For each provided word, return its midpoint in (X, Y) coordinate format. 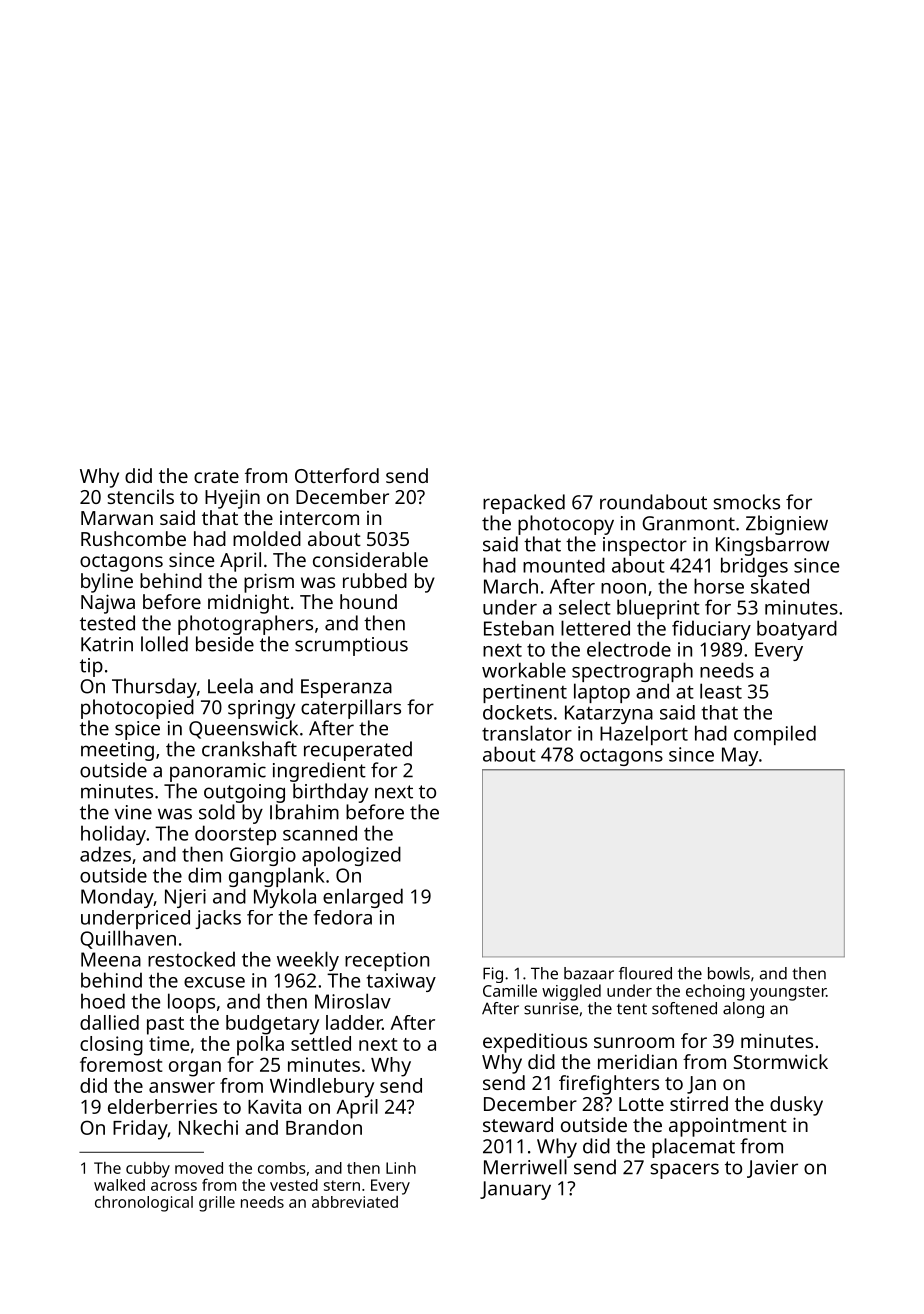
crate (216, 476)
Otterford (337, 475)
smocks (747, 502)
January (515, 1190)
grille (217, 1204)
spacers (685, 1171)
